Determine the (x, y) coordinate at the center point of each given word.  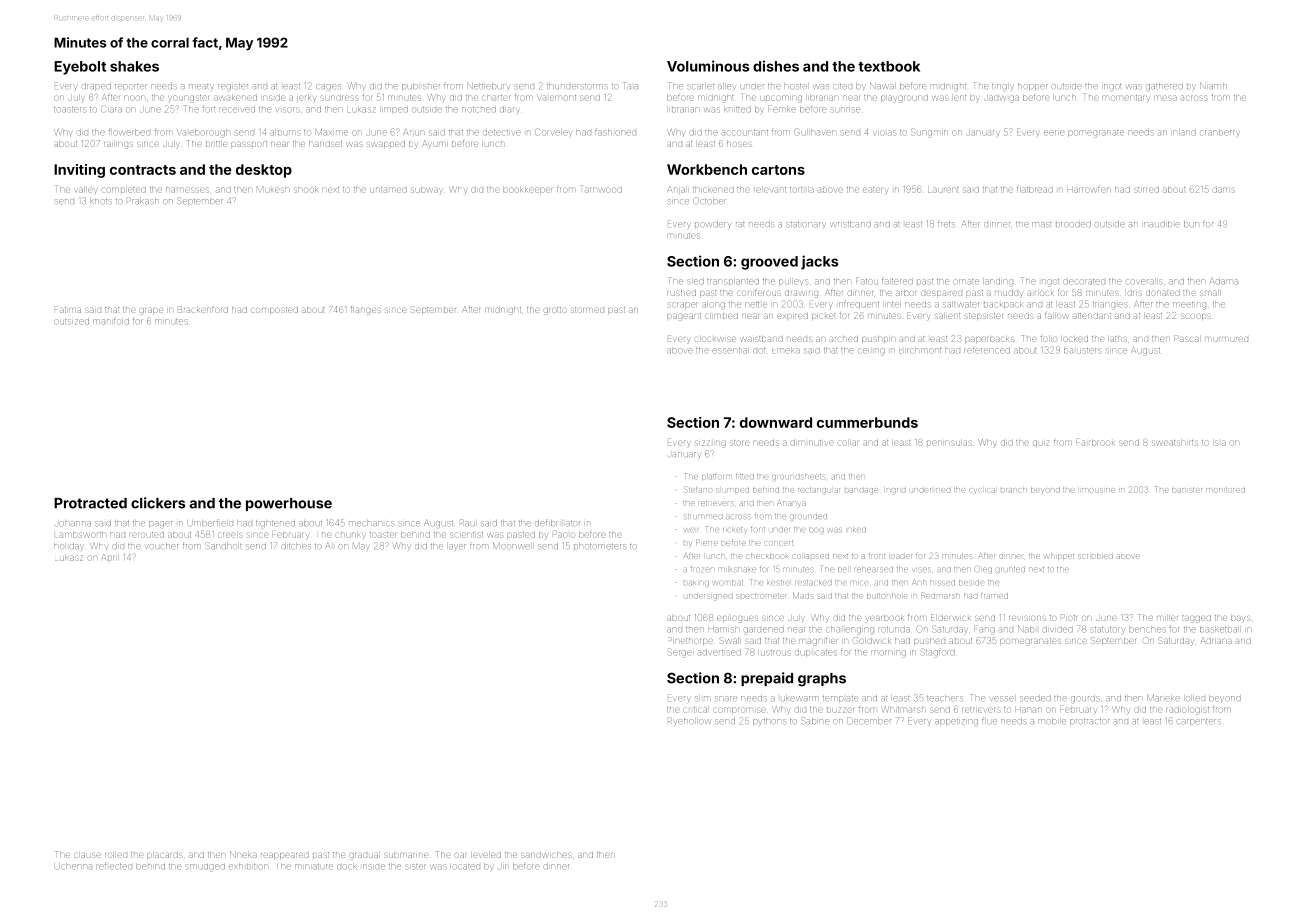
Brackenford (203, 310)
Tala (631, 85)
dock (346, 866)
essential (729, 350)
